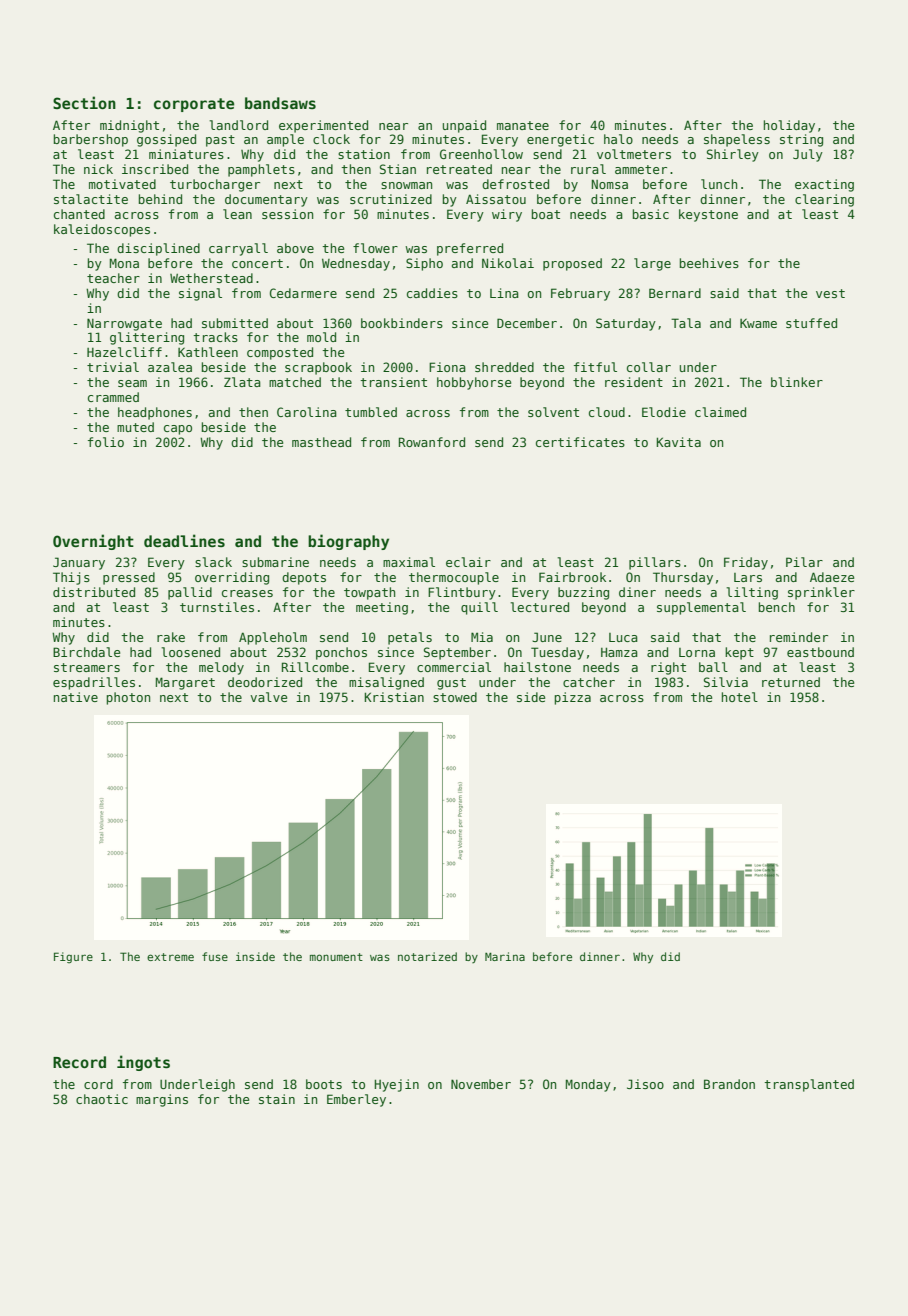  I want to click on valve, so click(268, 697).
